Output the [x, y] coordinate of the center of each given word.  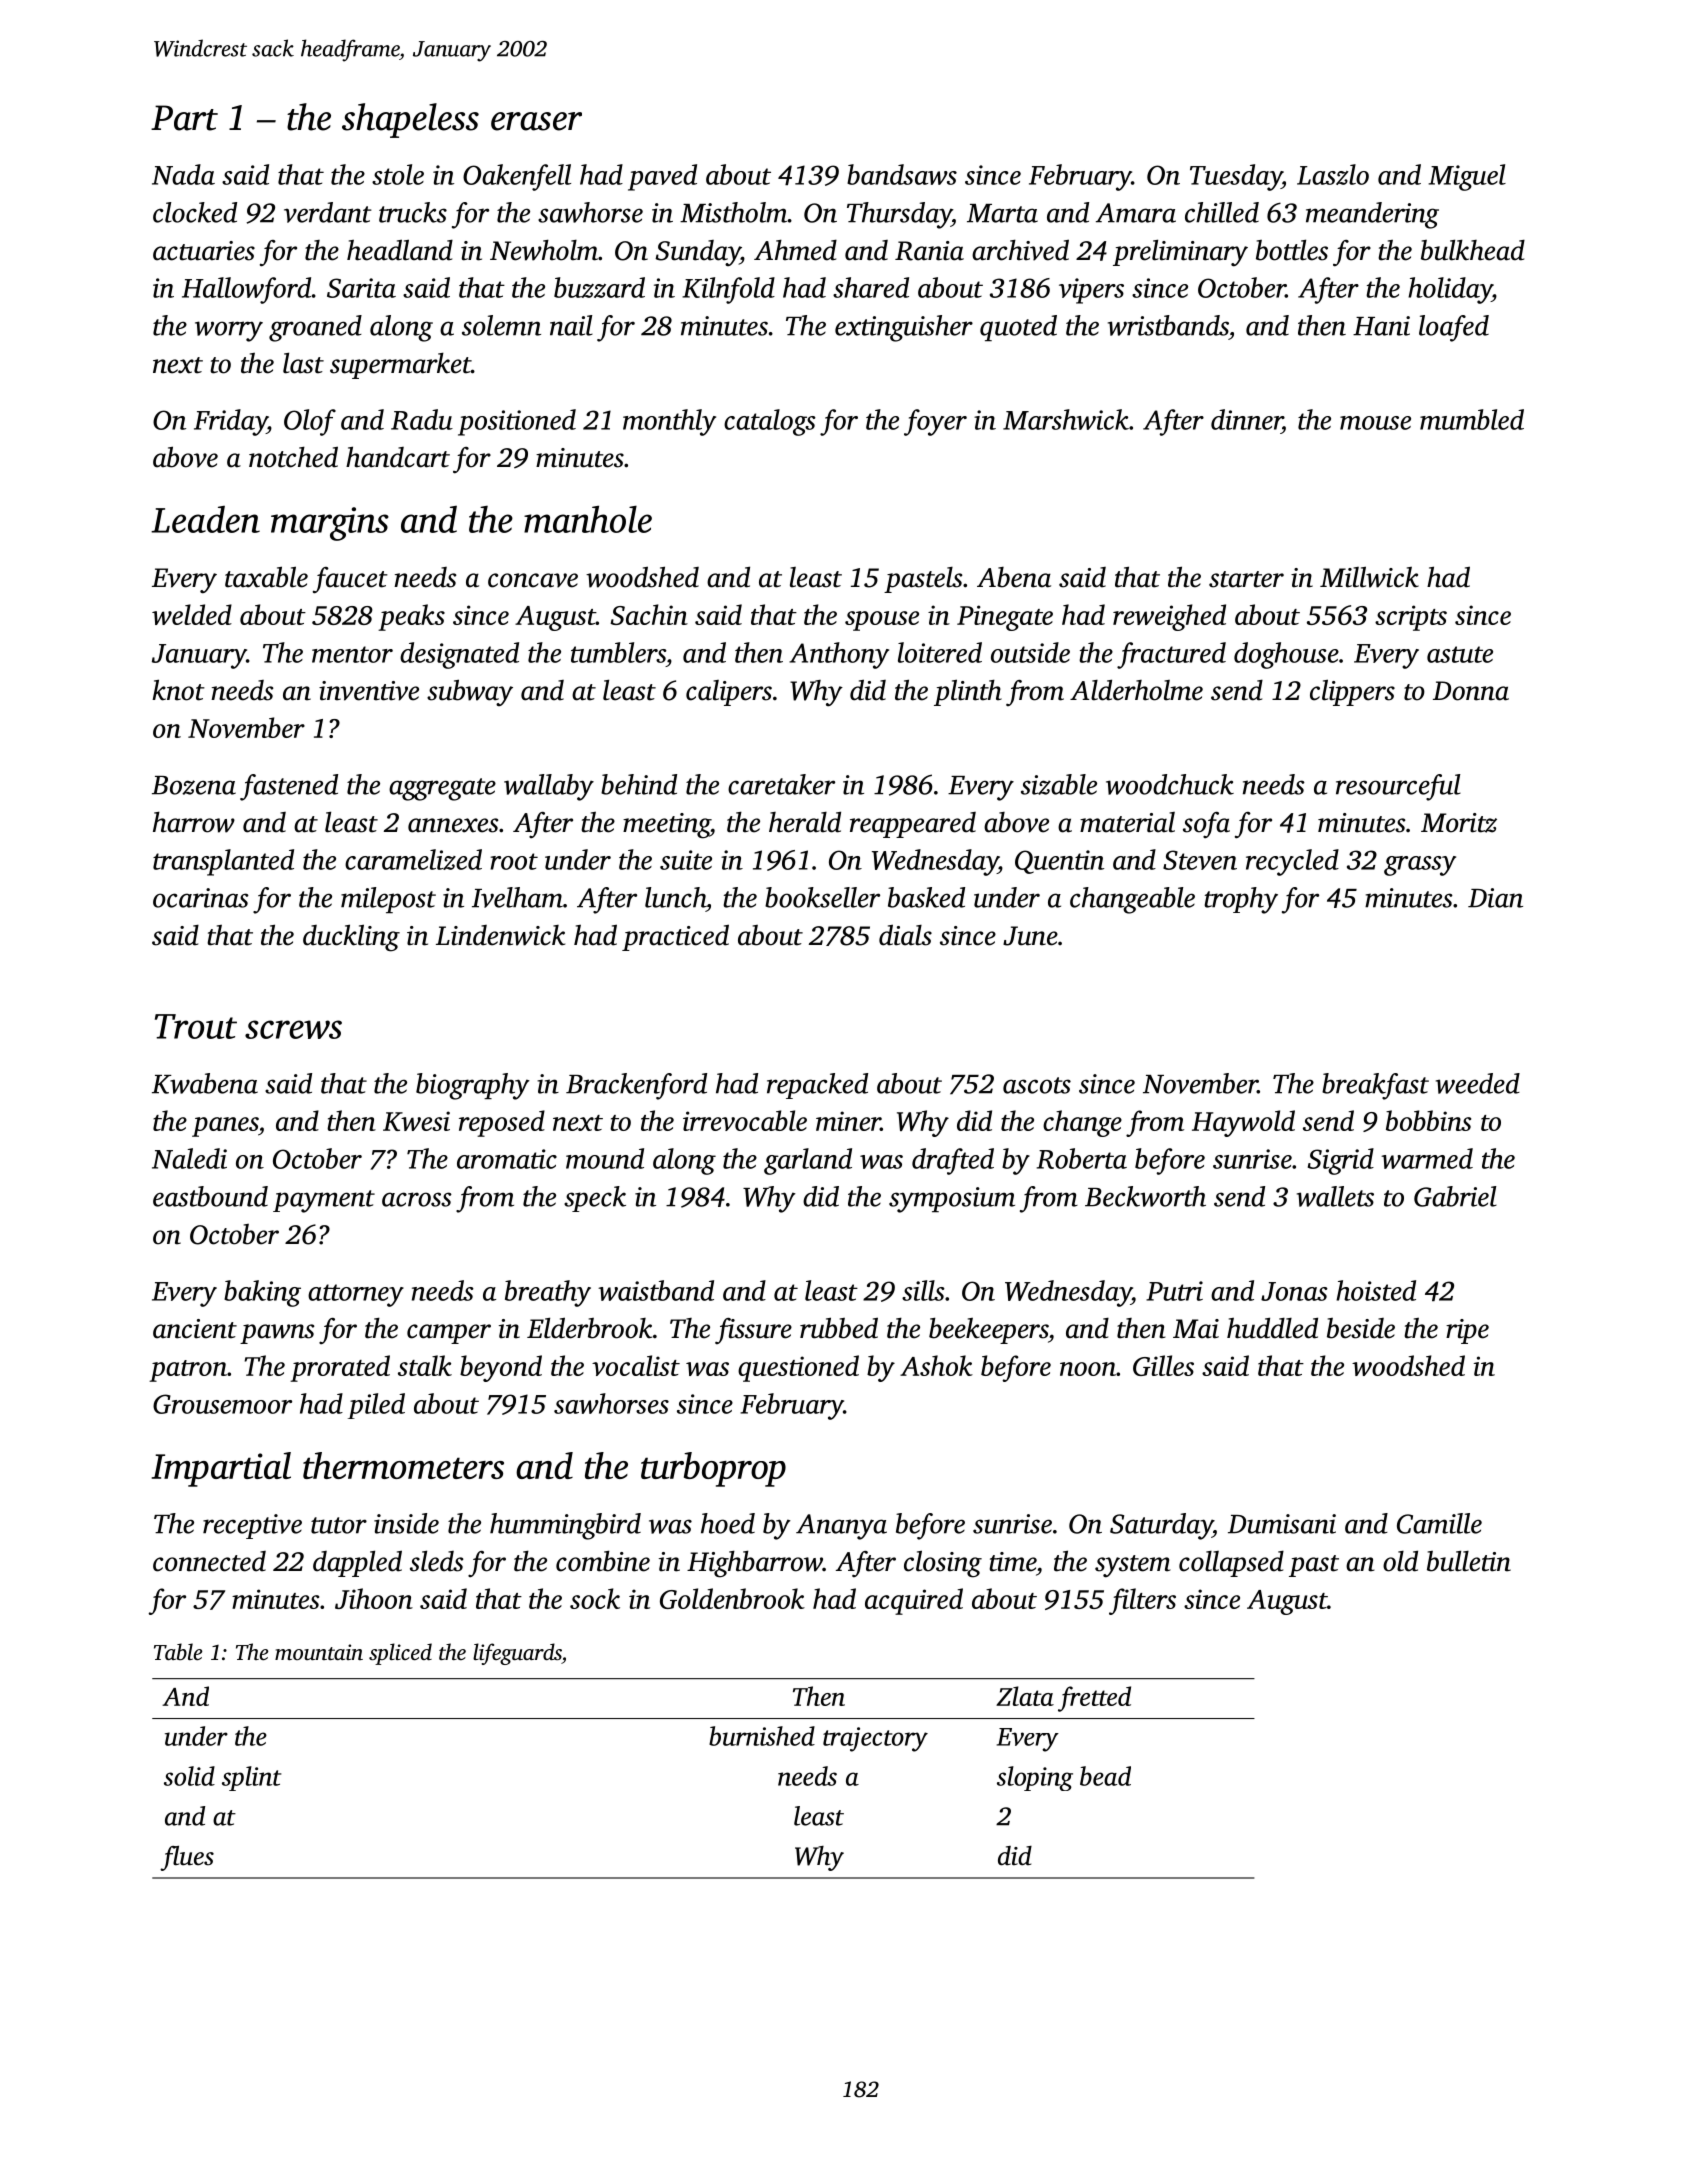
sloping [1035, 1778]
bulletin [1469, 1561]
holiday [1450, 290]
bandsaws [902, 174]
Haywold [1243, 1123]
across [417, 1199]
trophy [1241, 900]
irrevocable [745, 1120]
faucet [350, 580]
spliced [400, 1654]
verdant [328, 212]
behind [639, 784]
